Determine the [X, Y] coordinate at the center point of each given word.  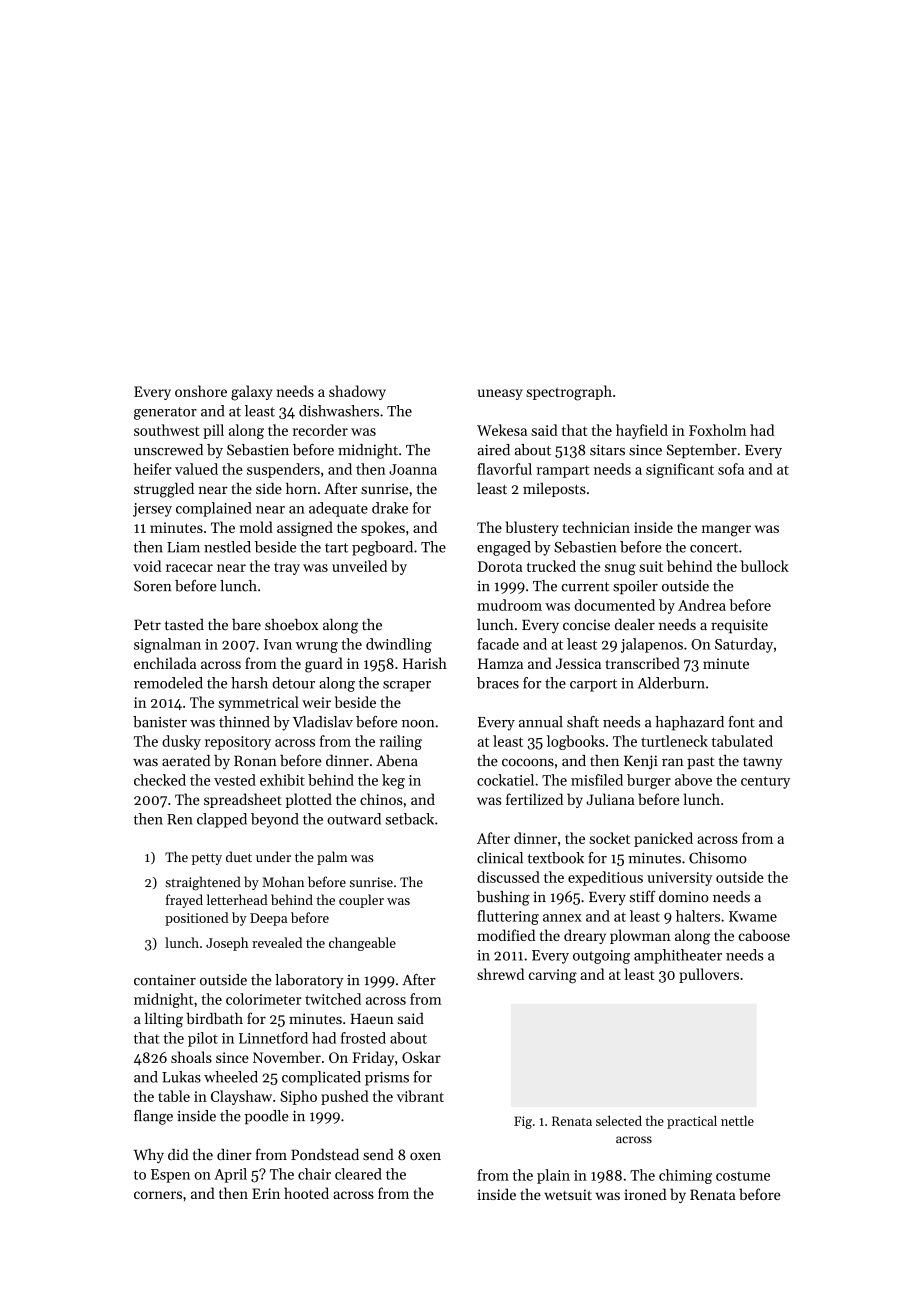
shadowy [357, 392]
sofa [731, 469]
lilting [164, 1020]
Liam [183, 547]
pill [213, 431]
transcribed [643, 663]
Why [149, 1156]
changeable [362, 944]
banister [160, 722]
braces [498, 683]
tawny [762, 763]
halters [698, 916]
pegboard [382, 548]
